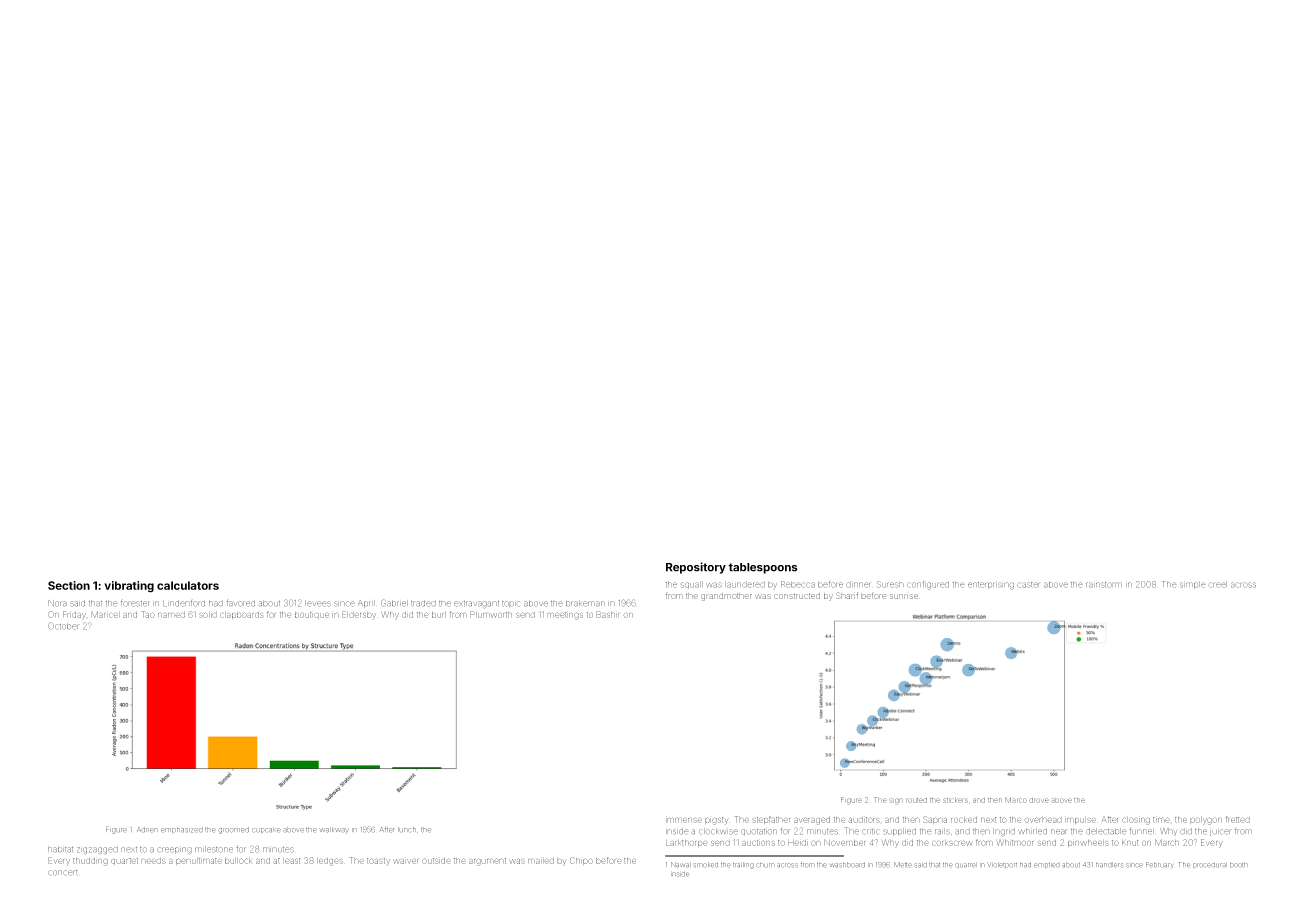  I want to click on favored, so click(240, 603).
